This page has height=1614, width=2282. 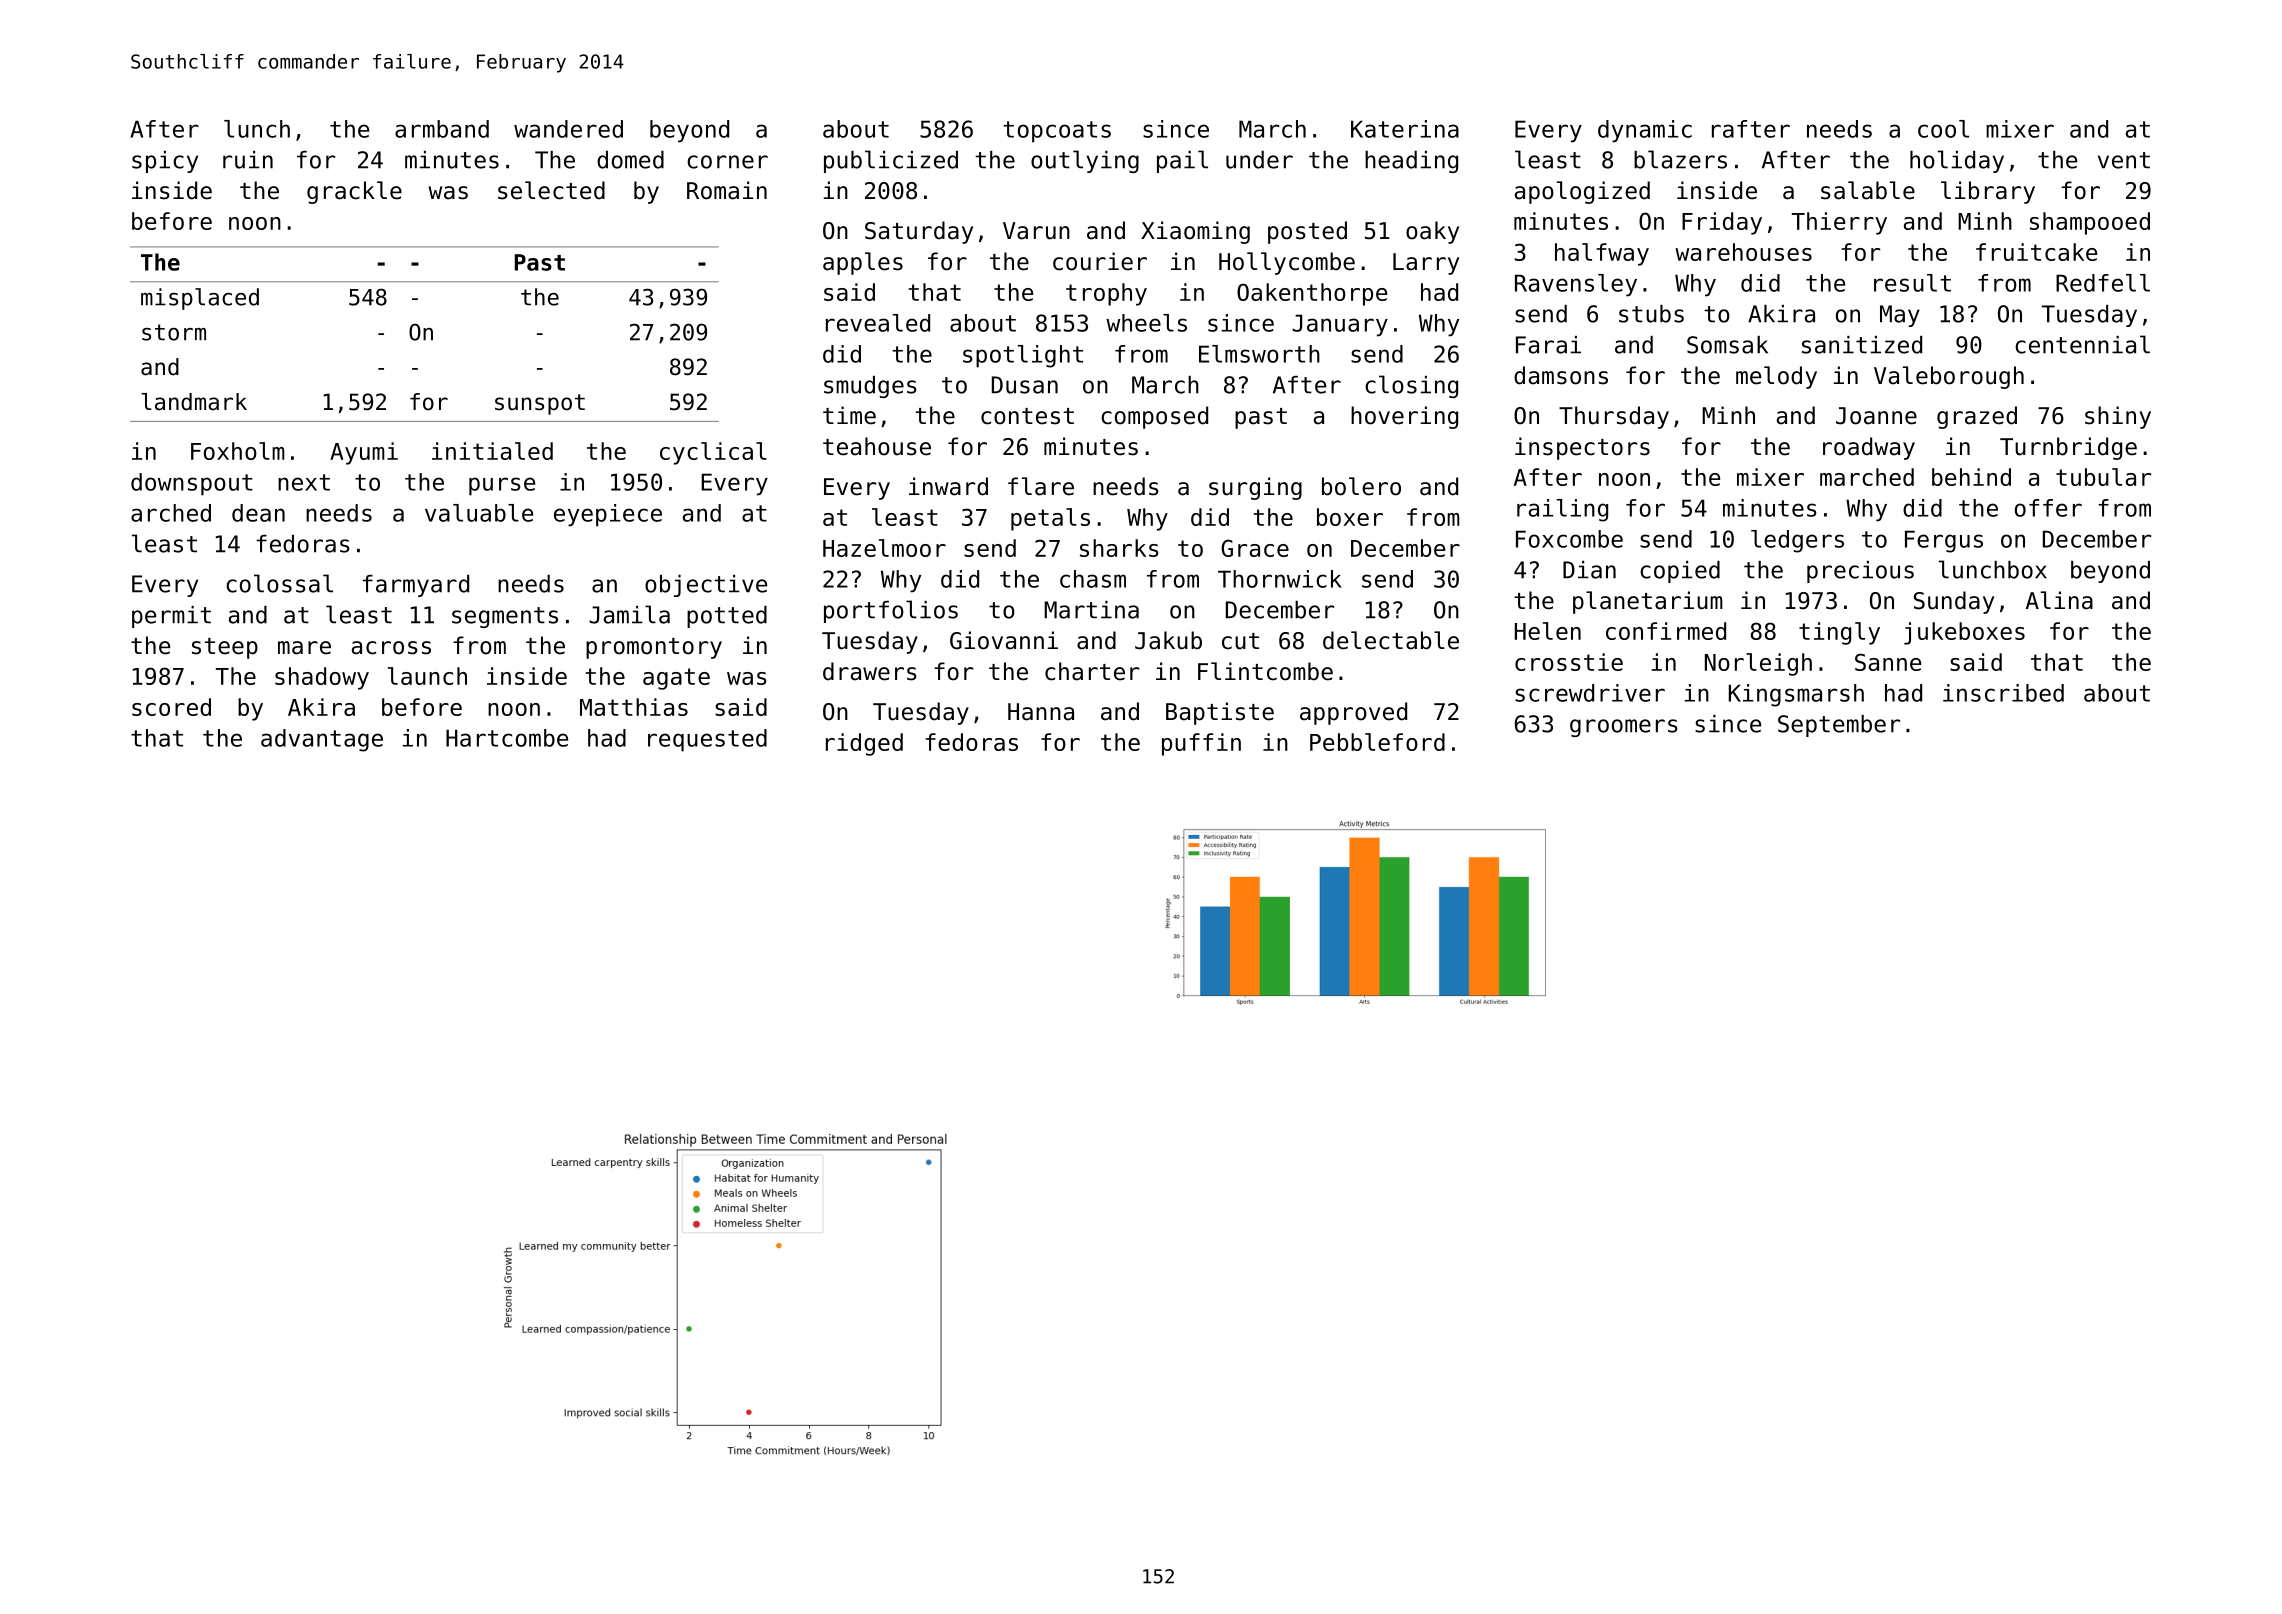 I want to click on ridged, so click(x=864, y=744).
